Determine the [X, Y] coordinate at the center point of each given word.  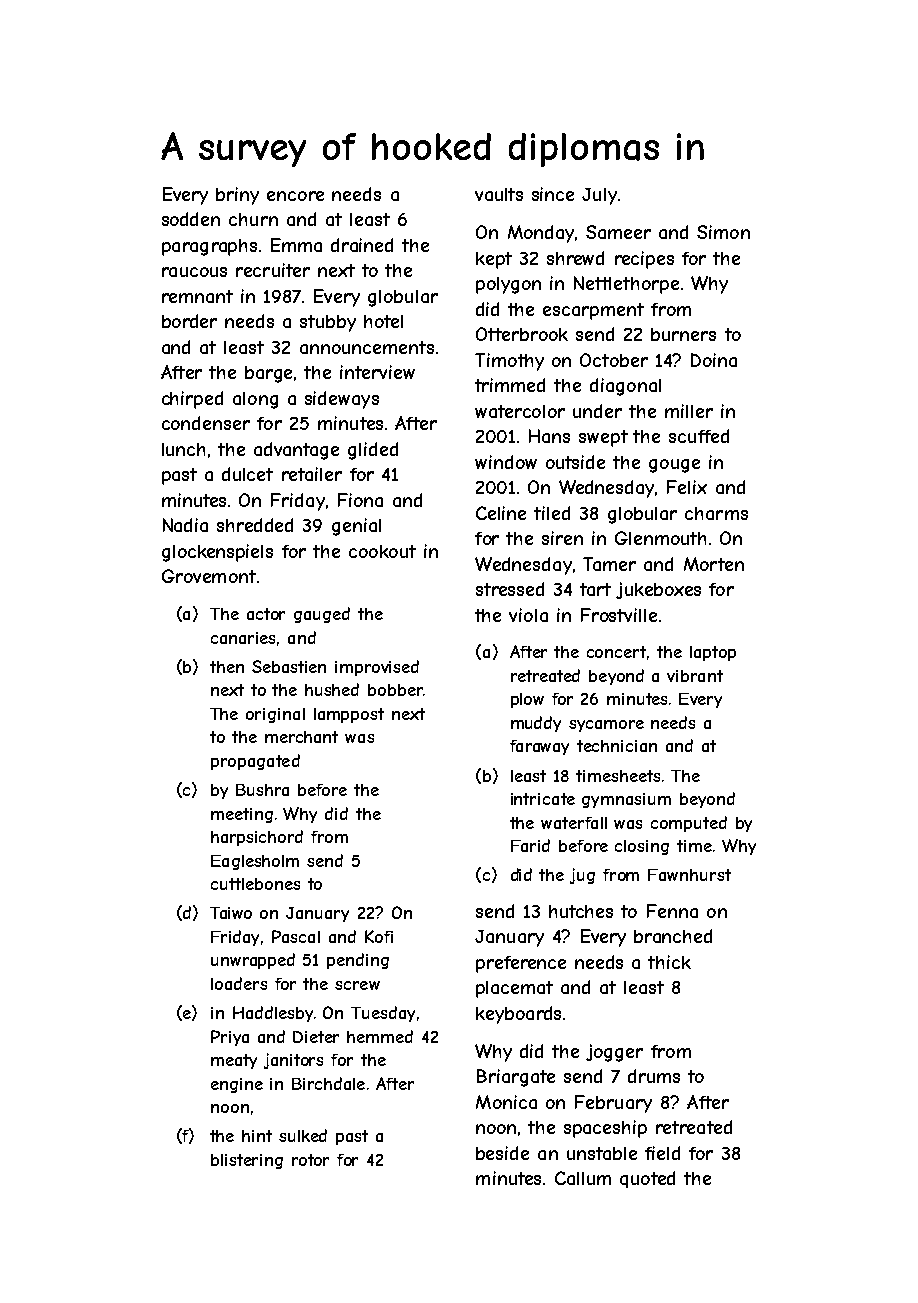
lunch [183, 449]
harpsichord [257, 838]
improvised [377, 668]
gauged [322, 615]
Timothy [509, 362]
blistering [247, 1161]
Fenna [672, 911]
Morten [714, 564]
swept [603, 438]
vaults [499, 194]
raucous [194, 272]
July [599, 196]
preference [521, 964]
